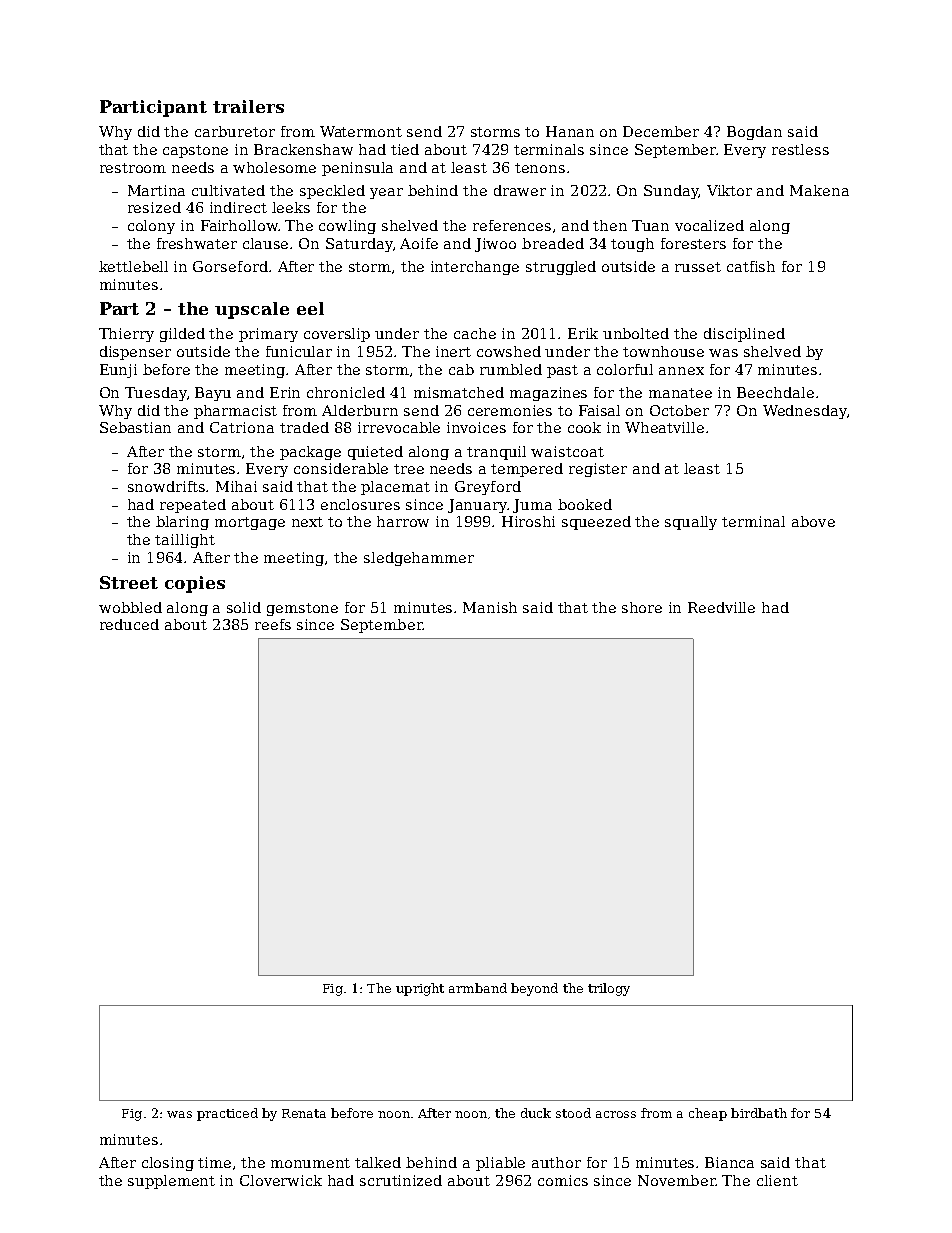 The image size is (952, 1233). What do you see at coordinates (171, 1182) in the document?
I see `supplement` at bounding box center [171, 1182].
